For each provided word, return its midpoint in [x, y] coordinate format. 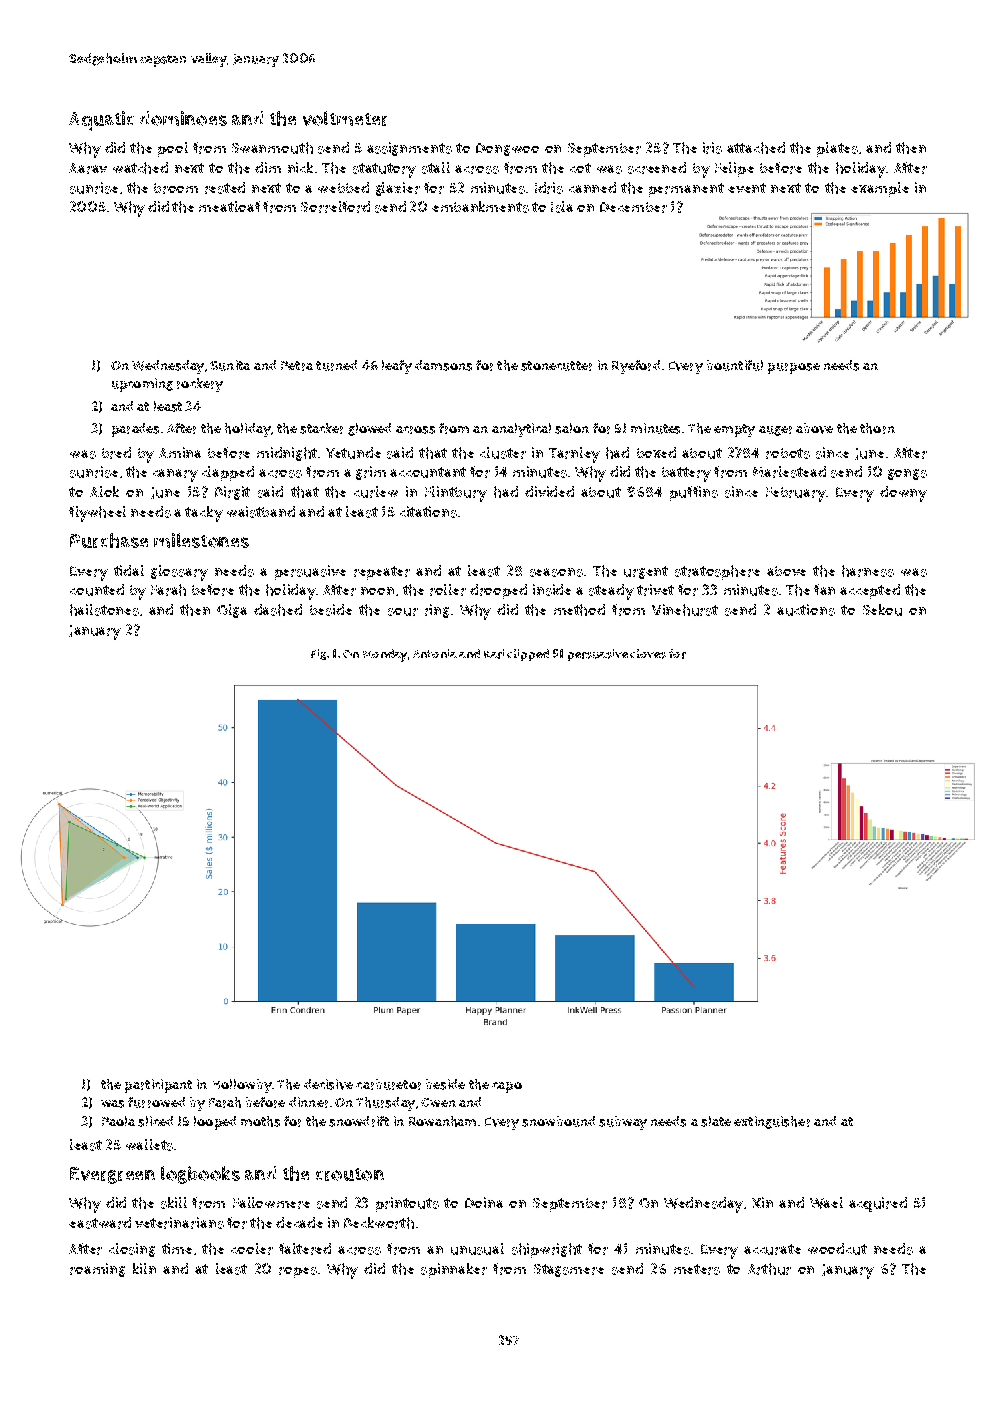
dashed [278, 610]
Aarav [88, 168]
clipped [528, 655]
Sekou [882, 610]
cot [580, 168]
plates [837, 149]
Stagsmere [569, 1270]
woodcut [837, 1249]
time [177, 1248]
